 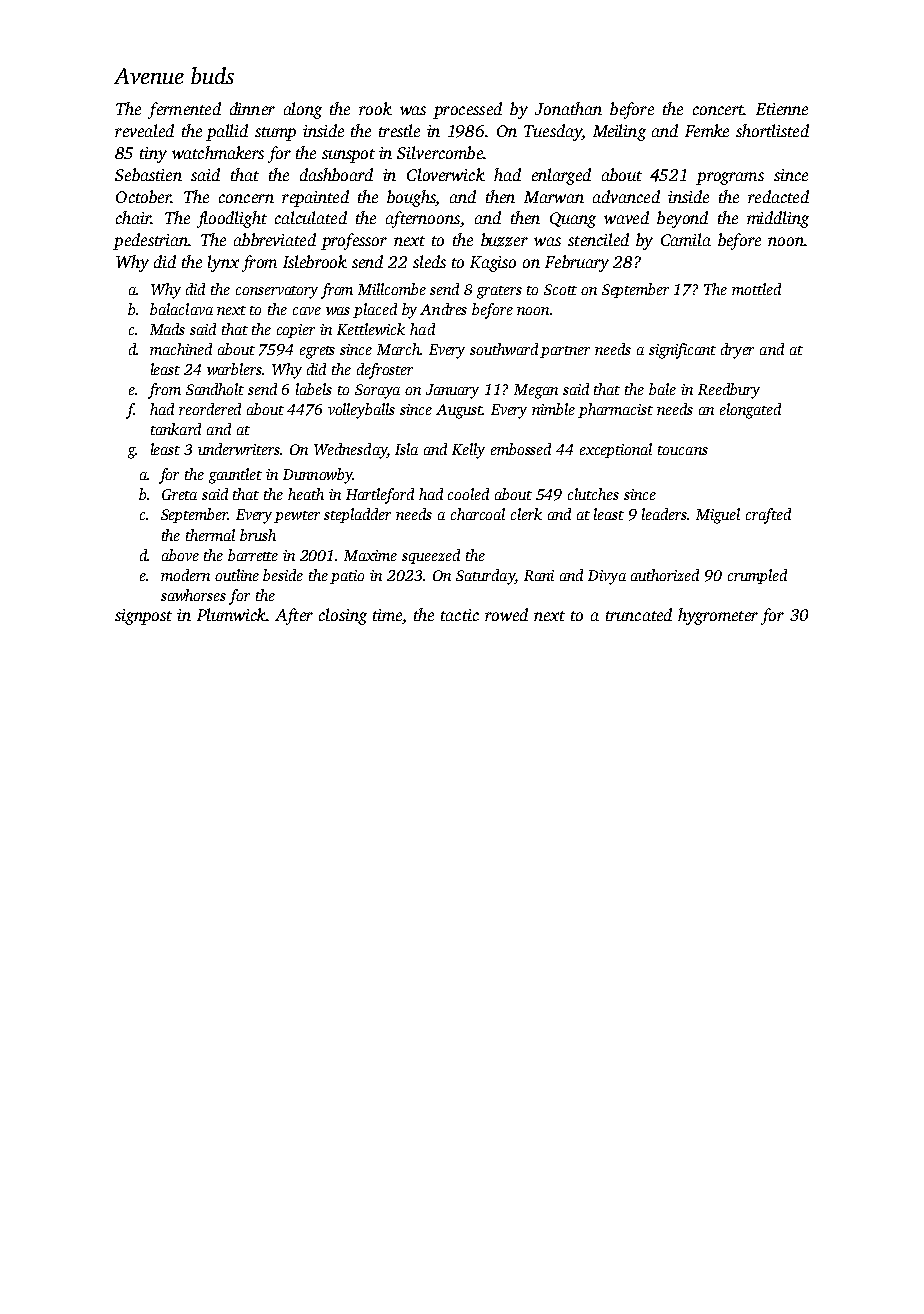 I want to click on Avenue, so click(x=149, y=76).
